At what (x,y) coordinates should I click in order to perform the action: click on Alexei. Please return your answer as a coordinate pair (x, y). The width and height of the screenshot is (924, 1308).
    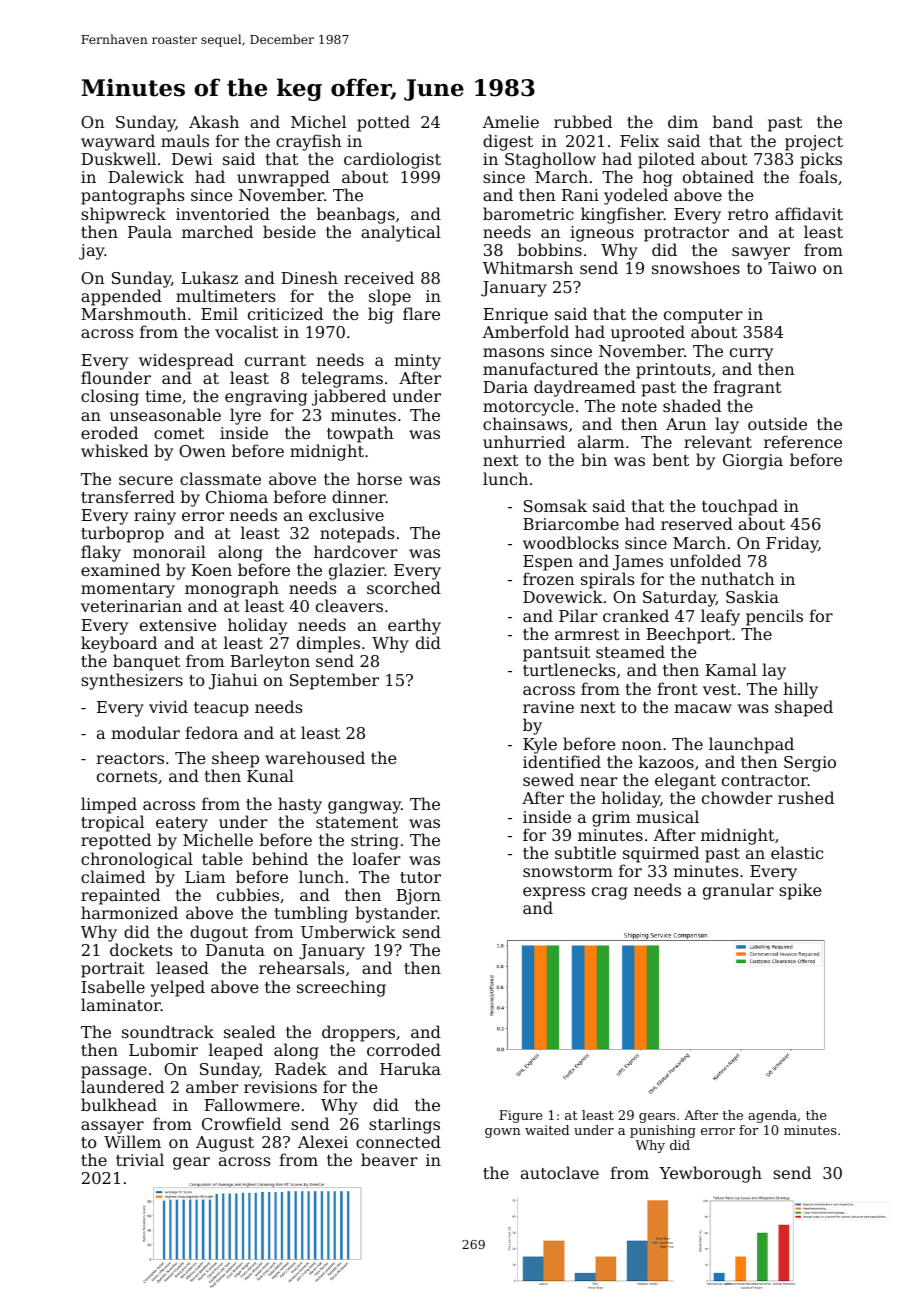
    Looking at the image, I should click on (323, 1141).
